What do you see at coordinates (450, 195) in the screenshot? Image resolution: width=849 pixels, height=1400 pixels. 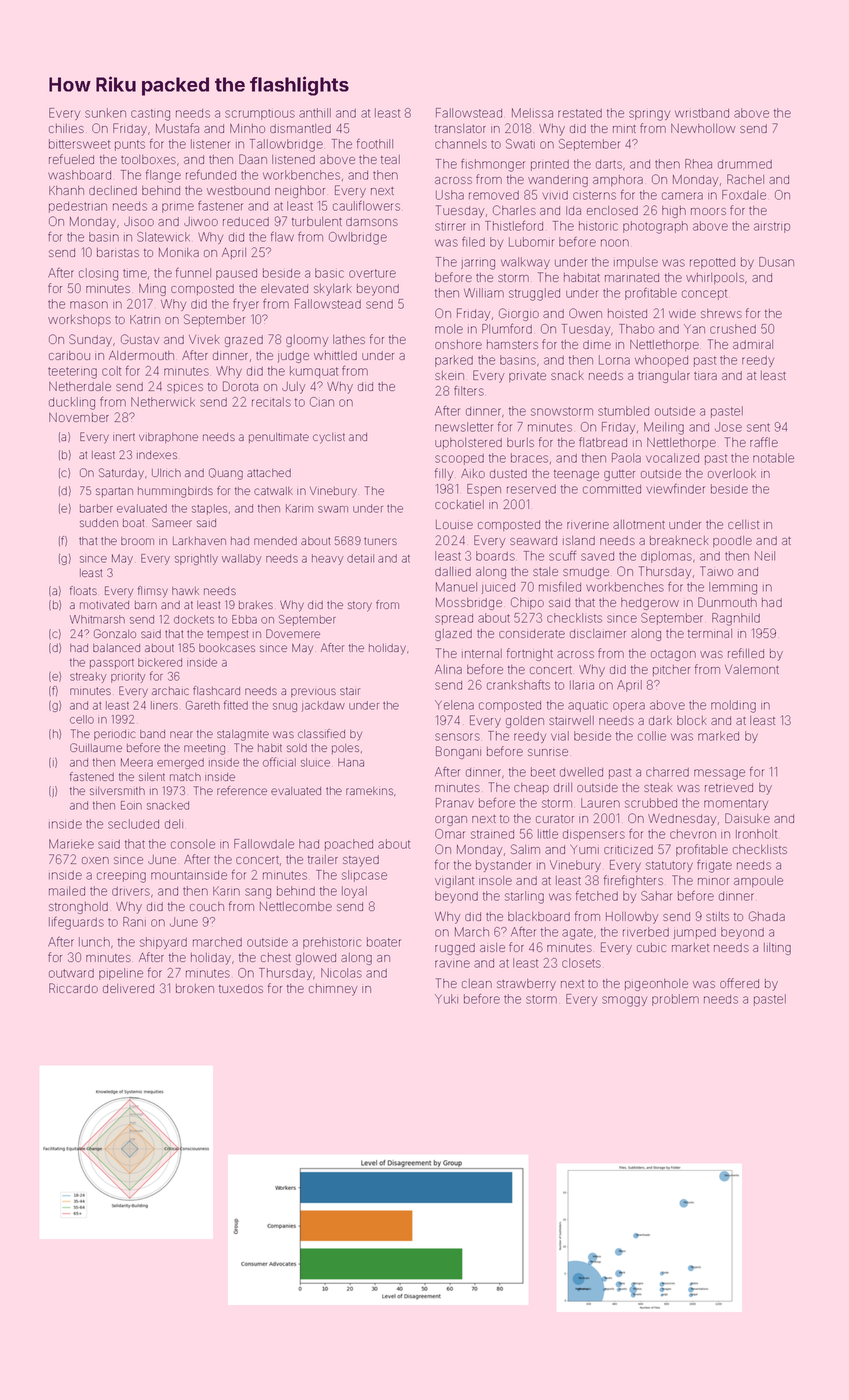 I see `Usha` at bounding box center [450, 195].
